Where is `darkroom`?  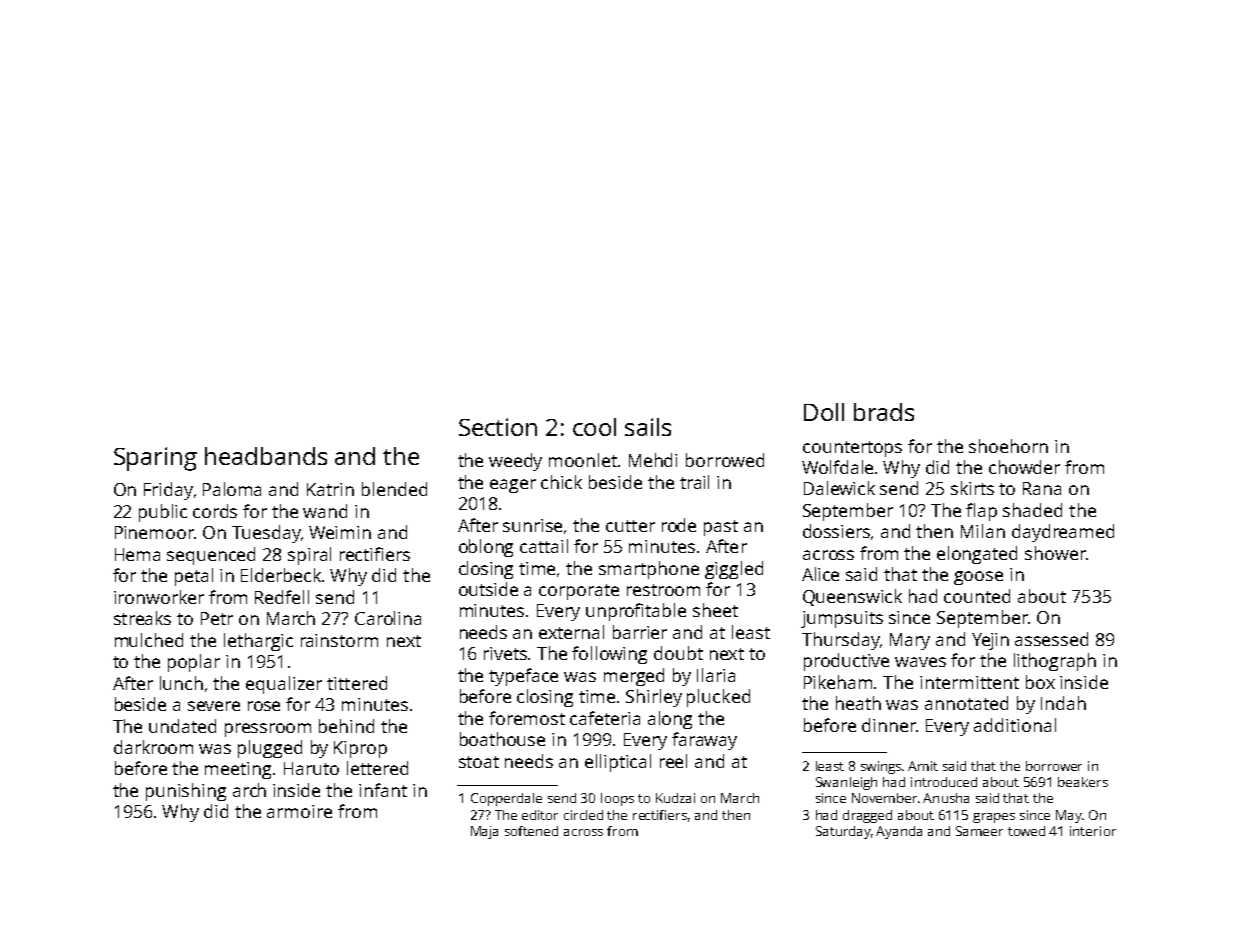 darkroom is located at coordinates (153, 747).
